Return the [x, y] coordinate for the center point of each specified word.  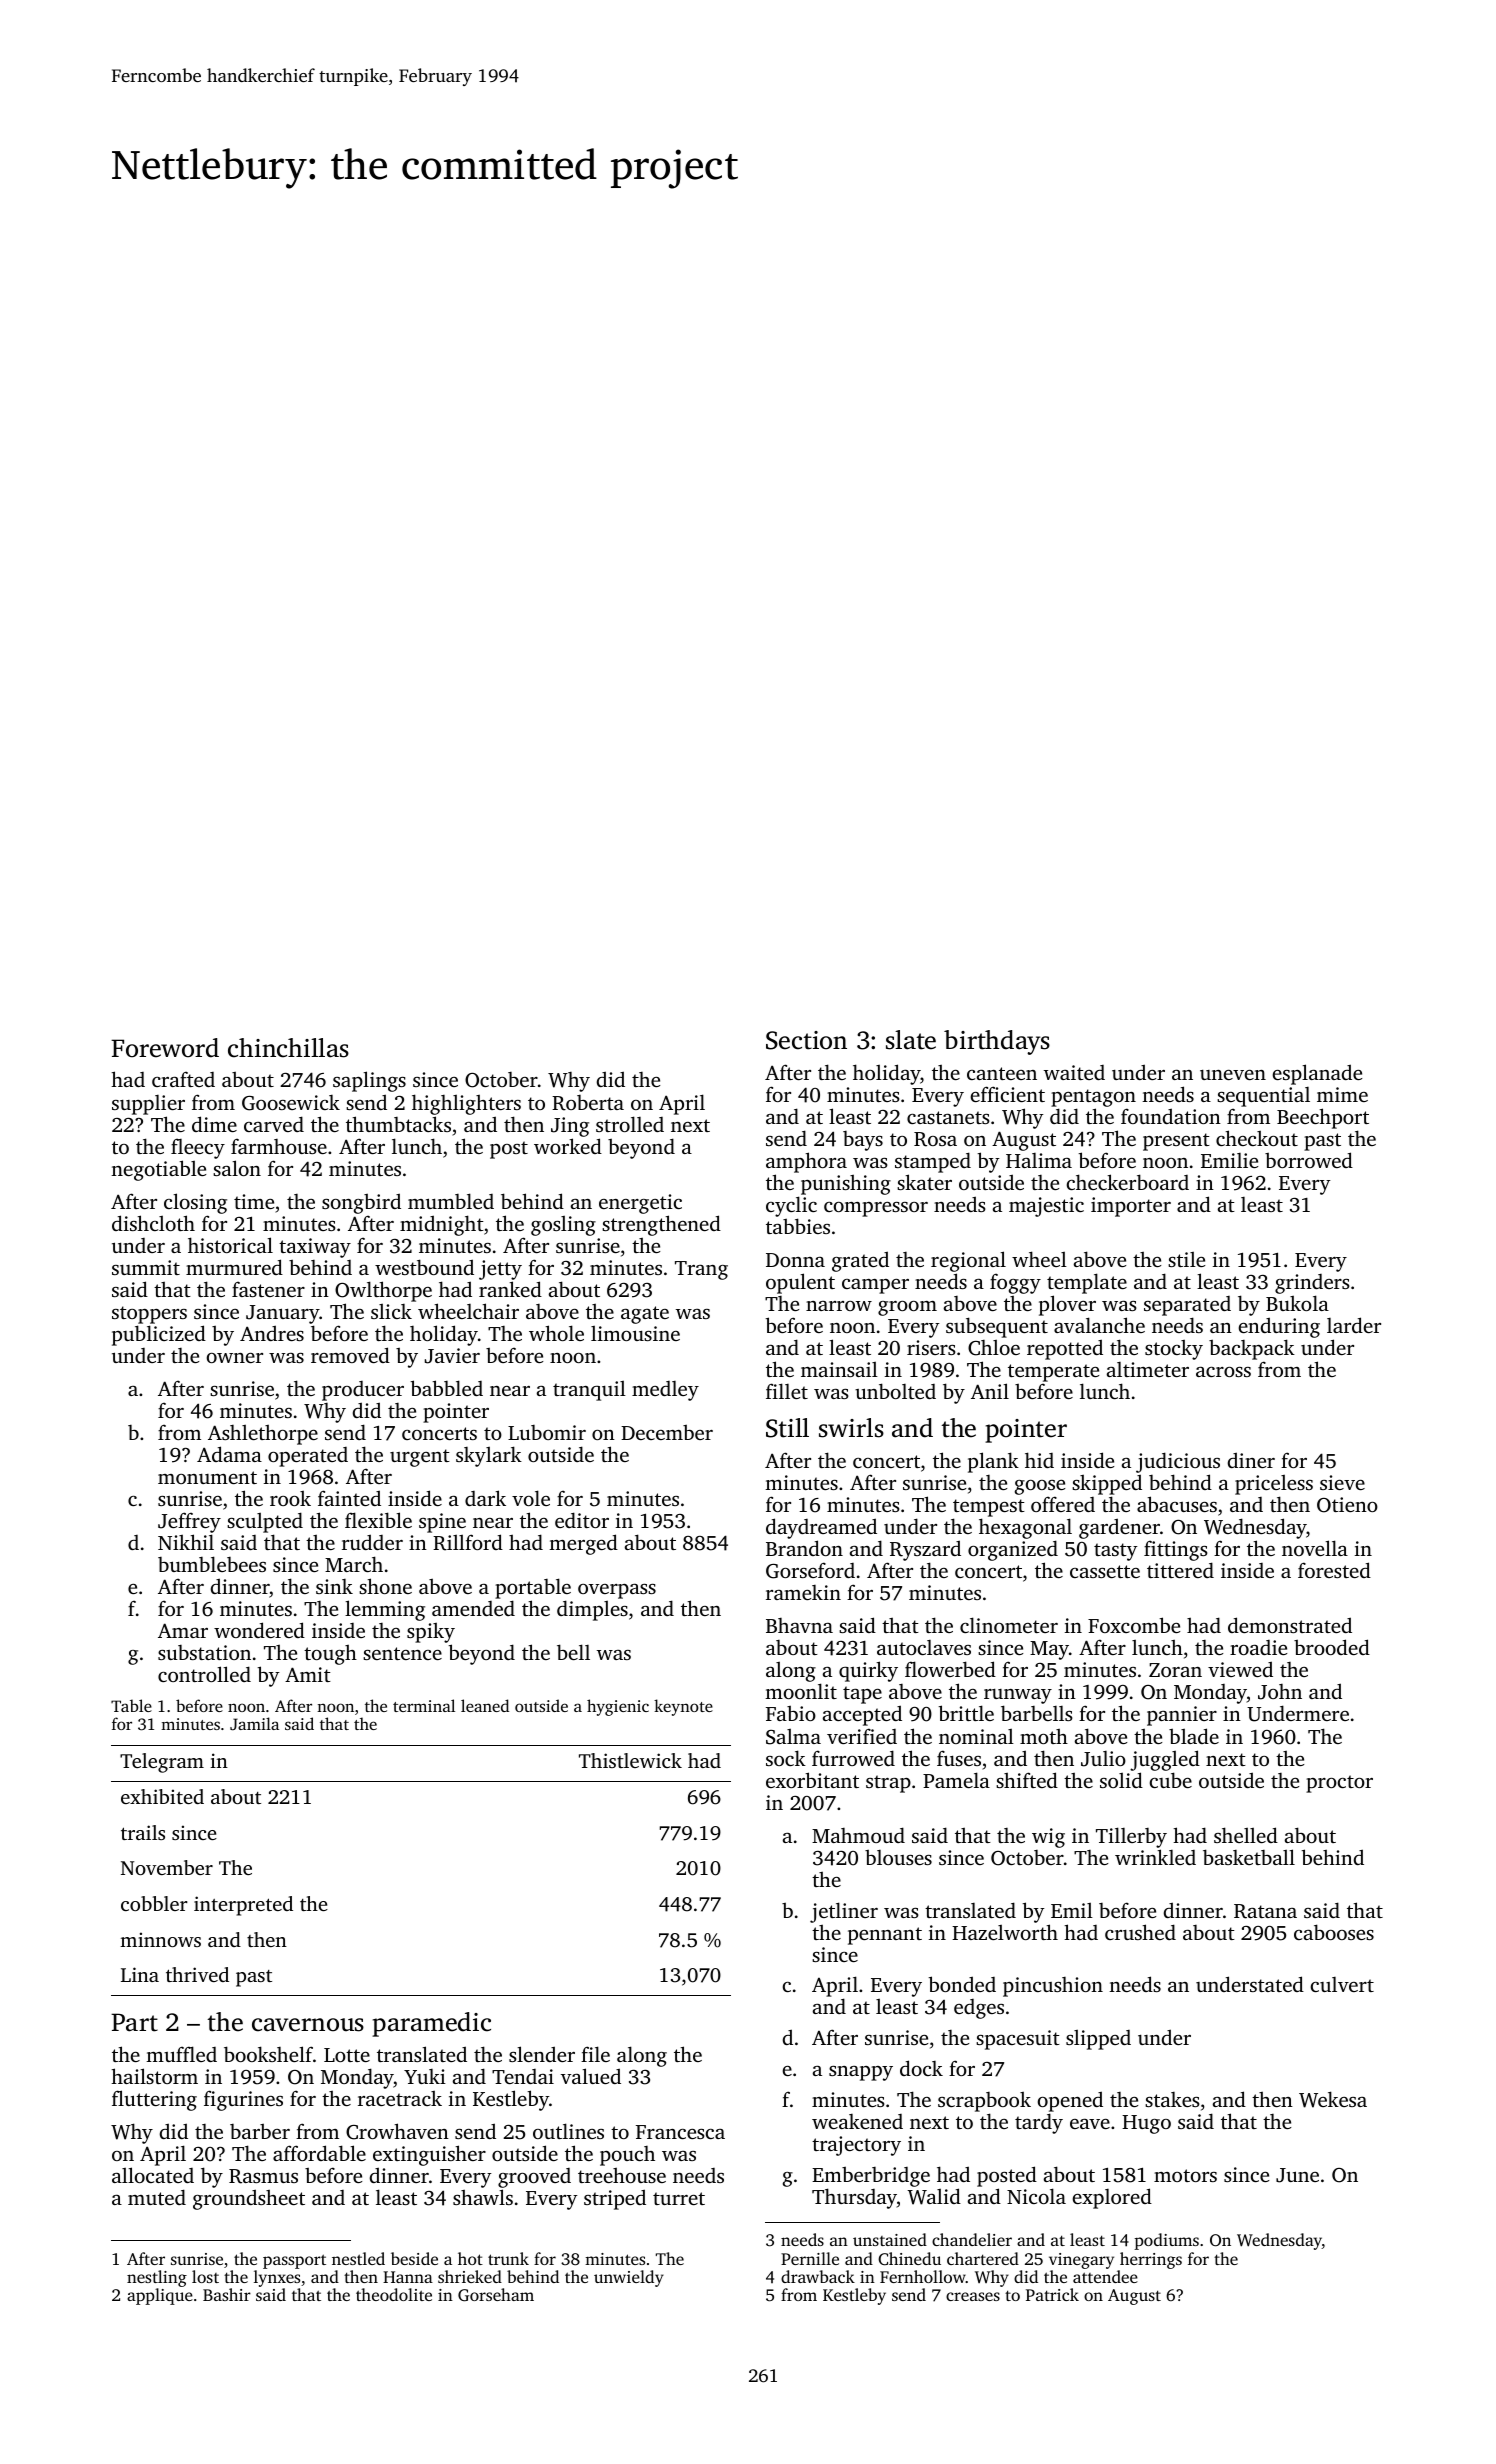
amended [473, 1608]
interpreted [243, 1906]
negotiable [158, 1170]
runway [1018, 1697]
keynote [683, 1707]
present [1176, 1142]
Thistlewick [630, 1760]
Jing [570, 1127]
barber [260, 2131]
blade [1194, 1736]
